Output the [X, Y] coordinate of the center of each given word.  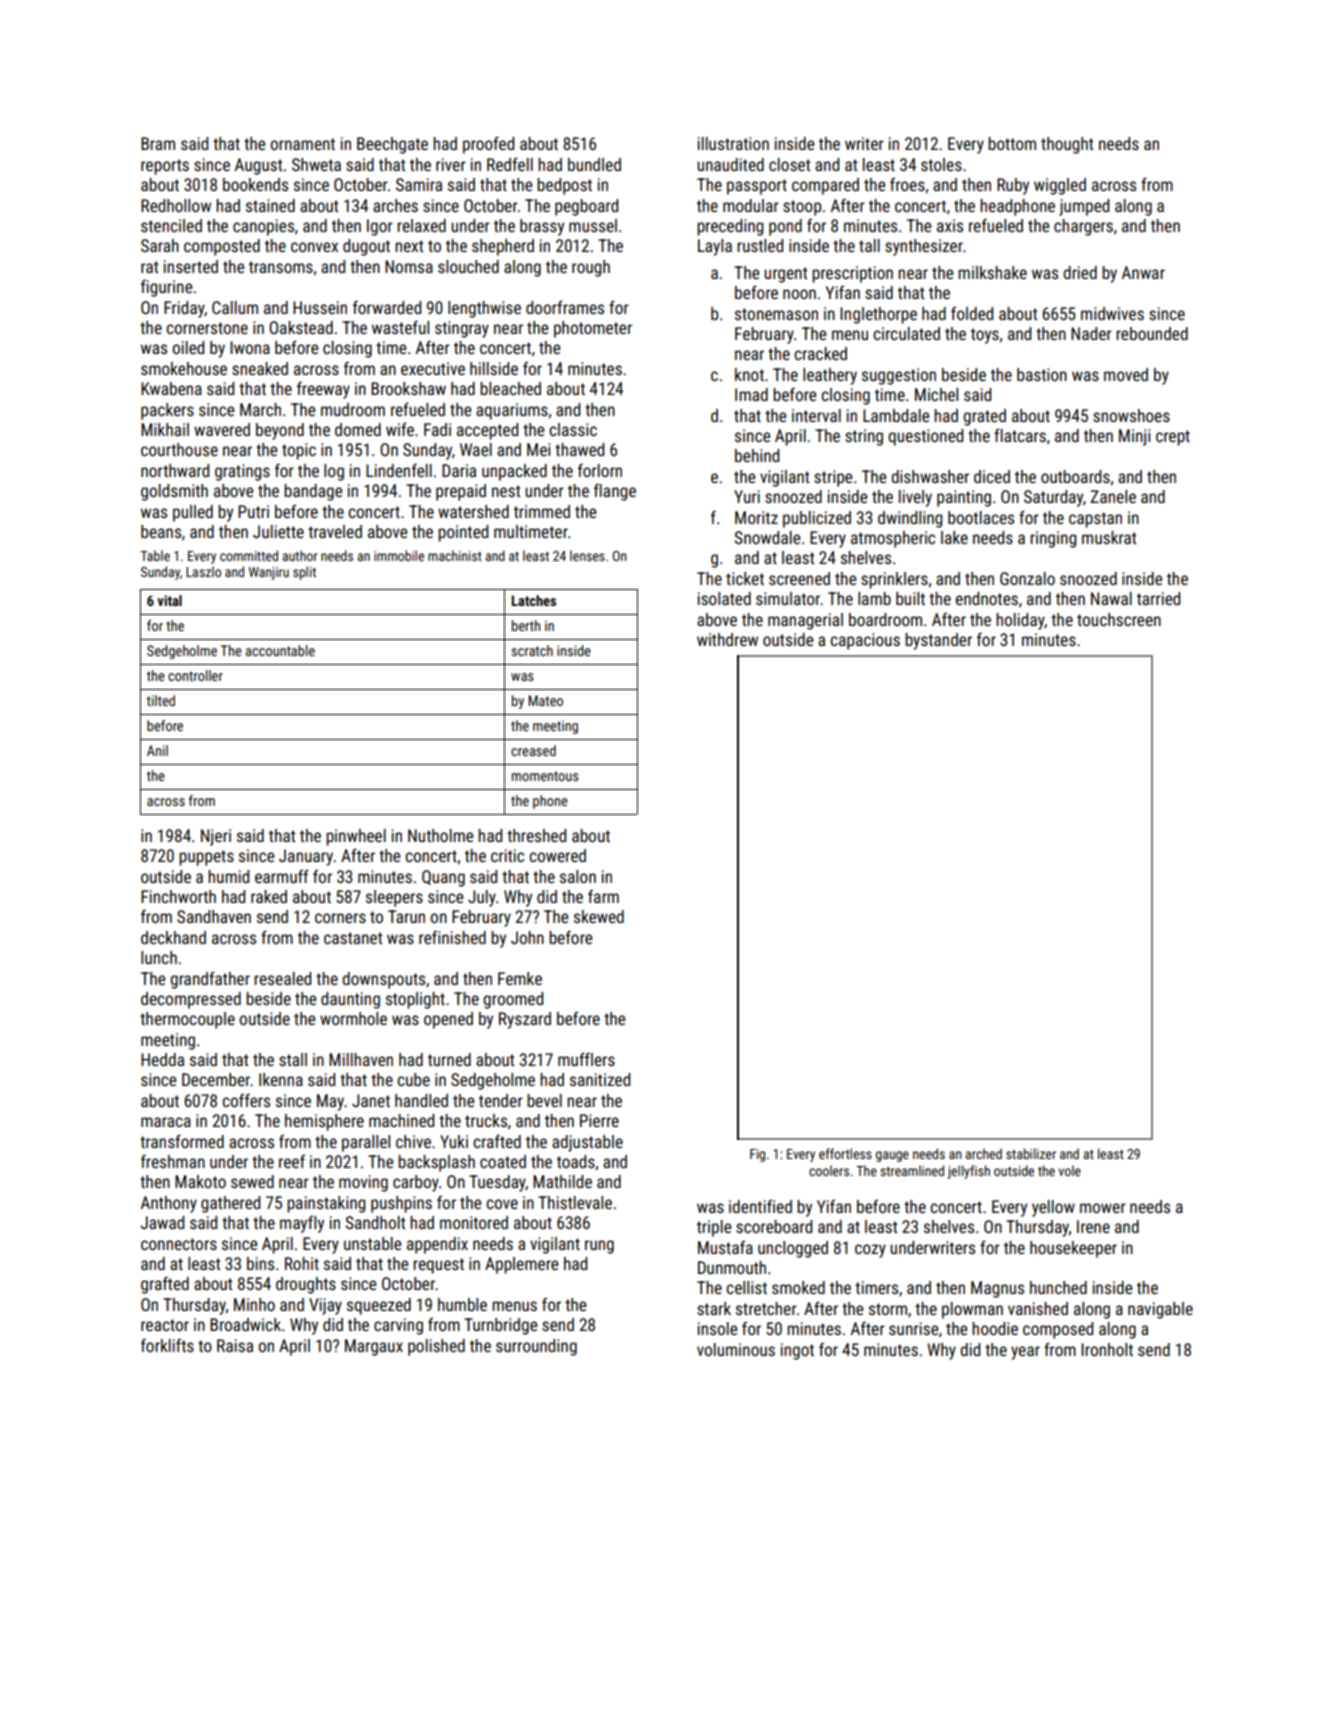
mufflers [586, 1059]
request [438, 1266]
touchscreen [1119, 619]
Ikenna [281, 1079]
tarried [1158, 598]
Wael [476, 449]
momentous [545, 776]
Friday [184, 309]
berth [526, 625]
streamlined [912, 1170]
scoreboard [774, 1226]
